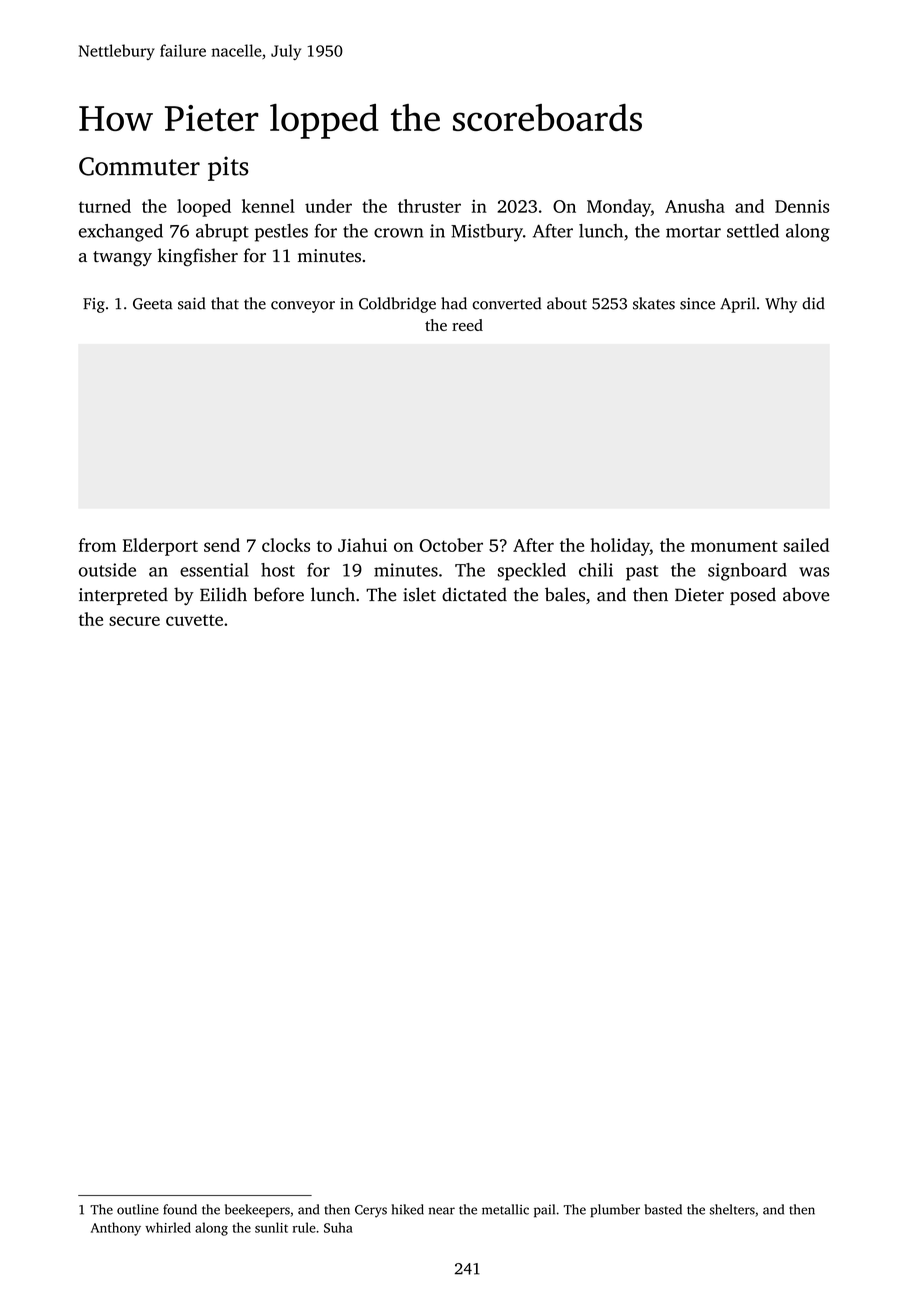 The image size is (908, 1316). What do you see at coordinates (228, 168) in the screenshot?
I see `pits` at bounding box center [228, 168].
